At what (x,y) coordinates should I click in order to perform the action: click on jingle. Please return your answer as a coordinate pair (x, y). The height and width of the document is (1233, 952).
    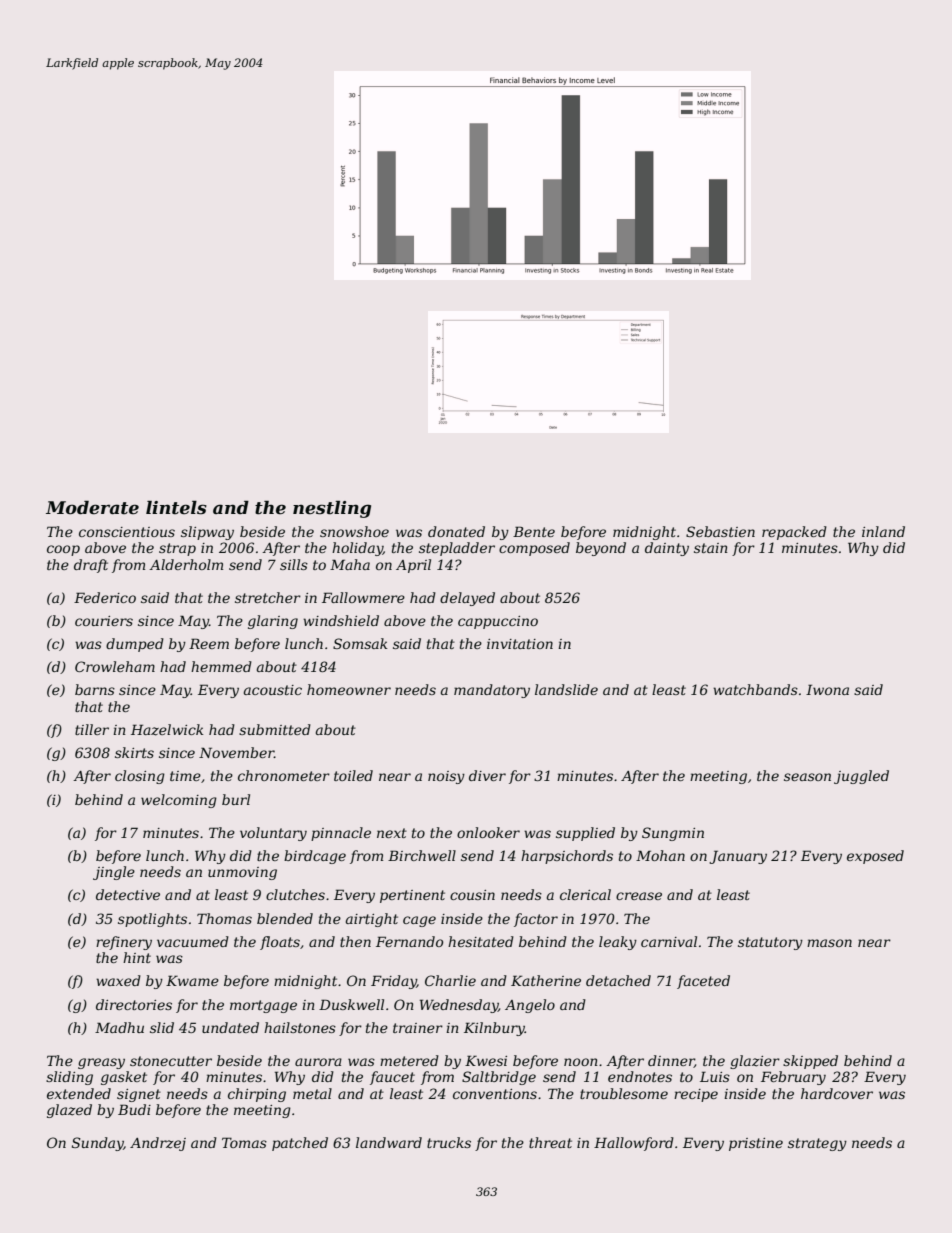
    Looking at the image, I should click on (114, 873).
